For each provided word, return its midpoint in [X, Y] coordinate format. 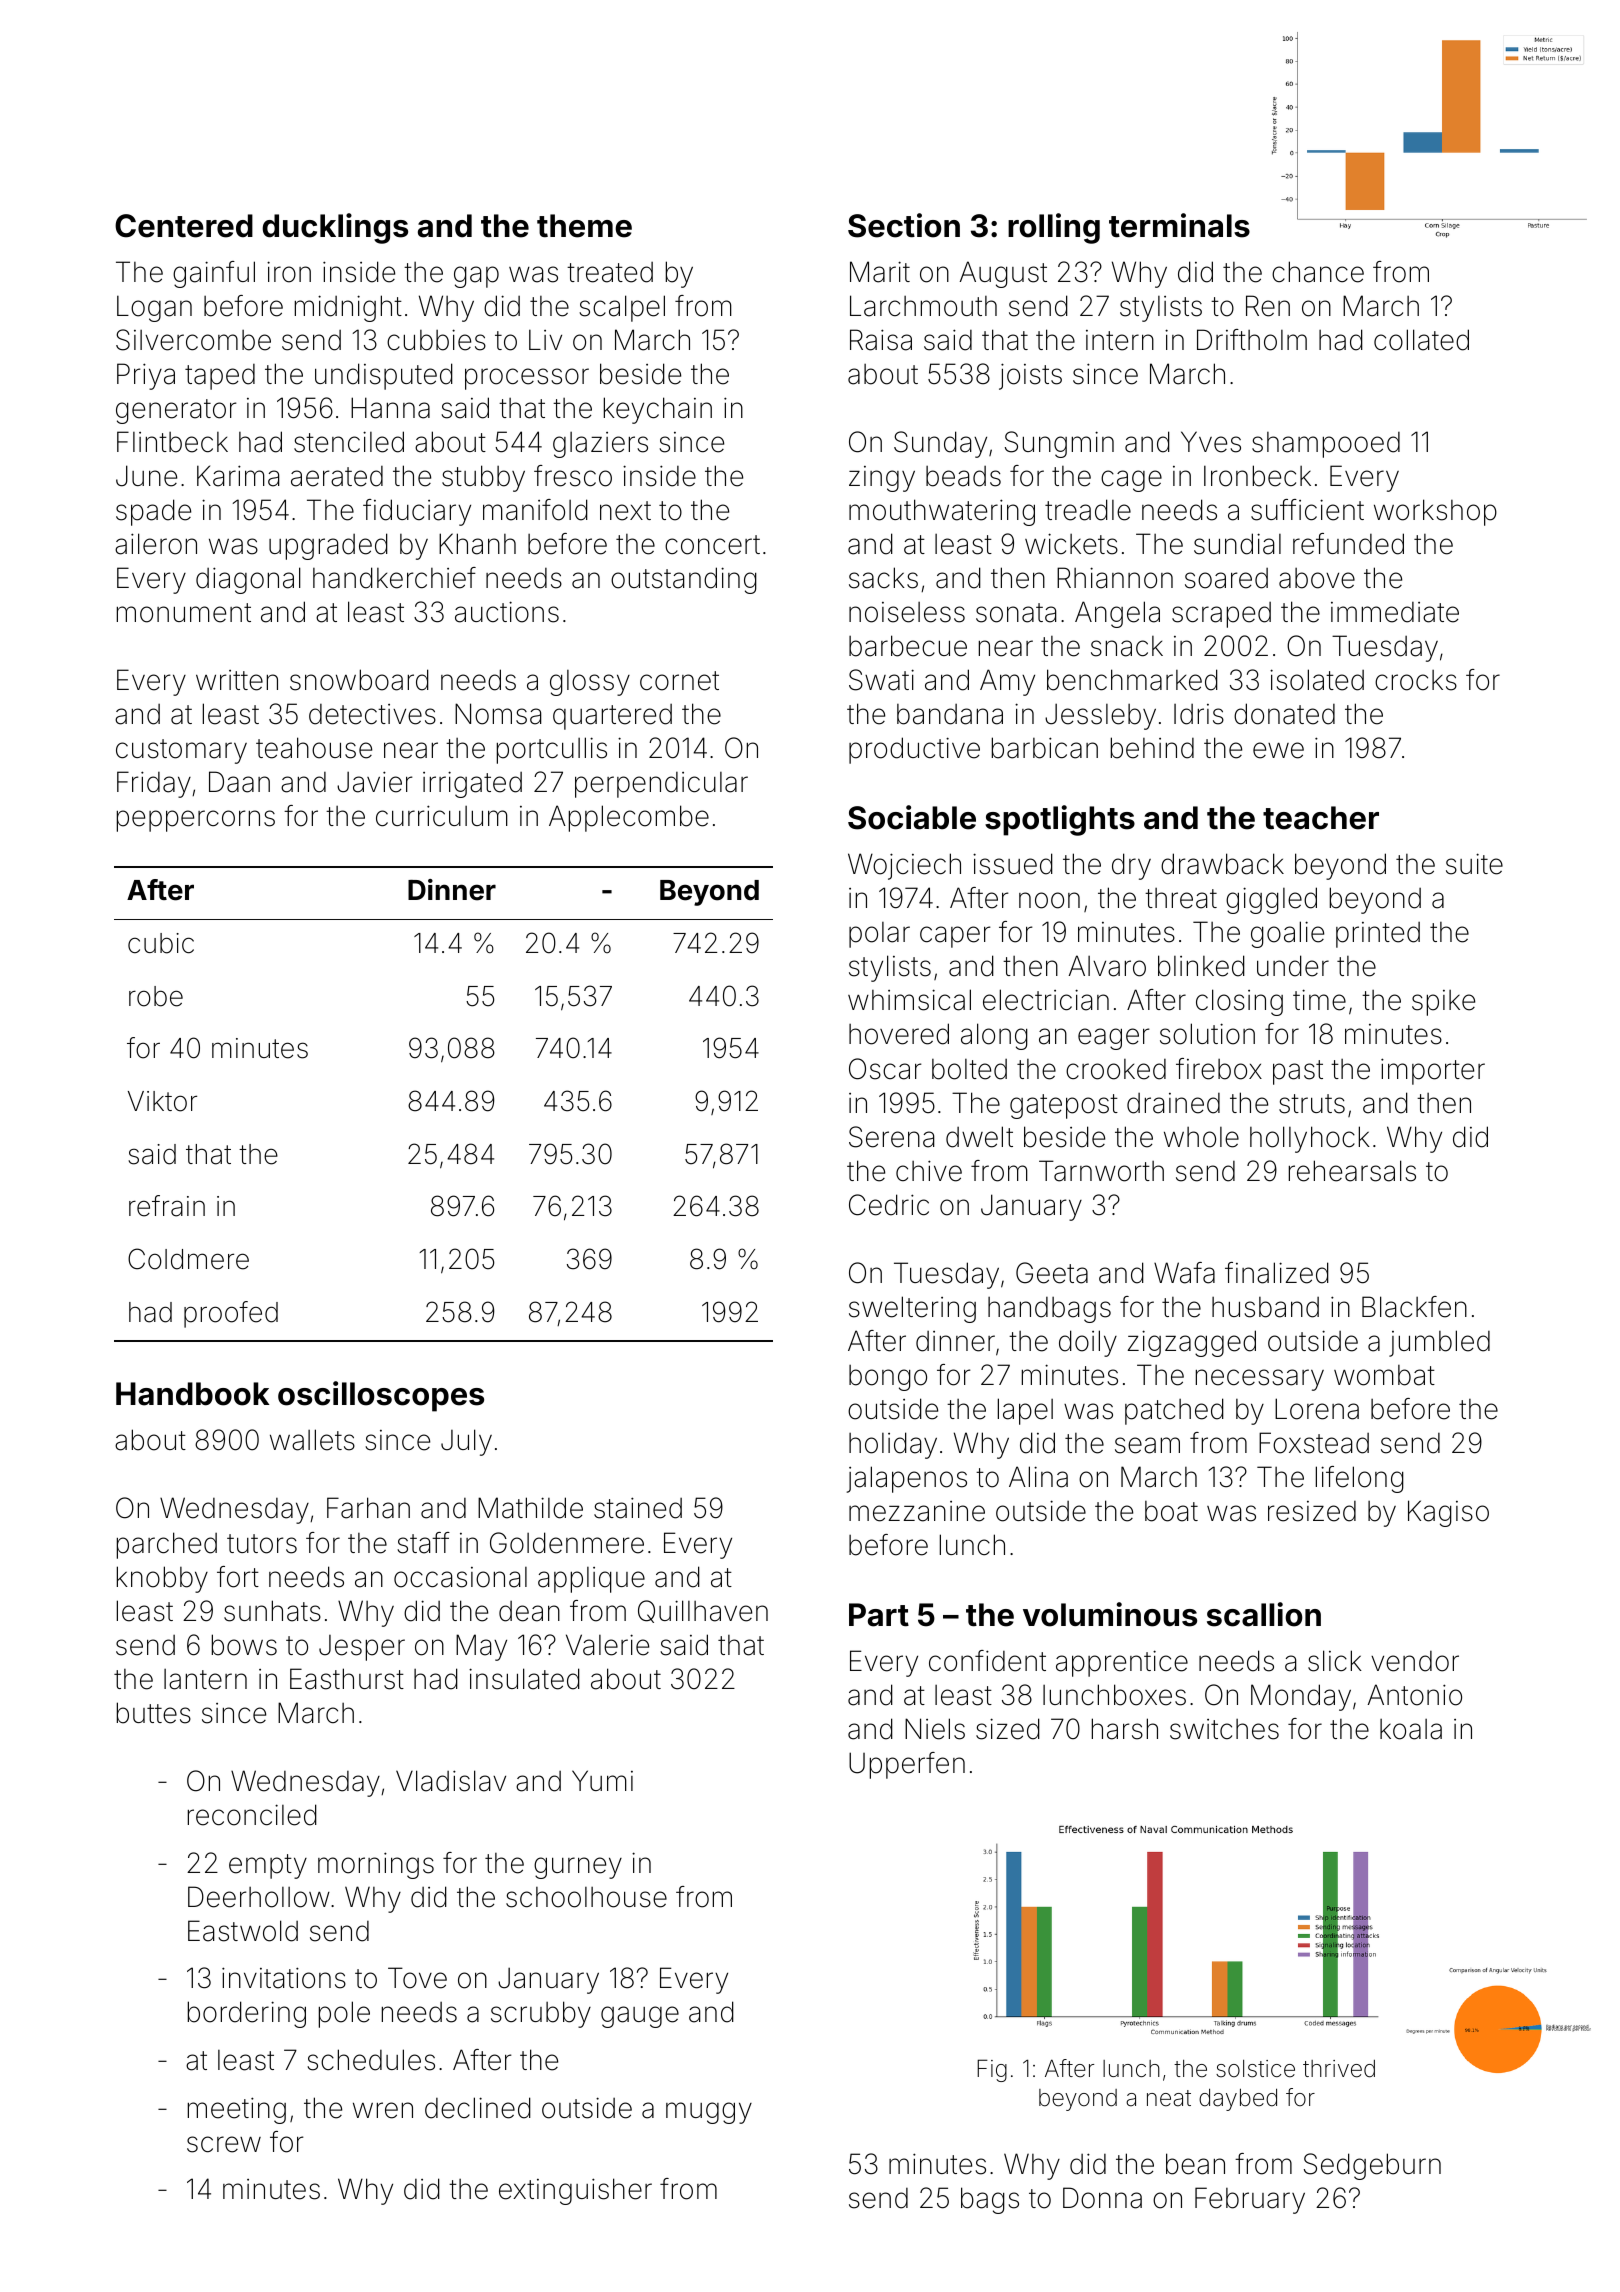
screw [224, 2144]
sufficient [1307, 510]
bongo [888, 1378]
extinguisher [575, 2191]
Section [904, 225]
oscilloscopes [381, 1396]
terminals [1179, 225]
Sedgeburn [1372, 2166]
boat [1171, 1511]
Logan [154, 308]
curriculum [442, 816]
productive [914, 750]
